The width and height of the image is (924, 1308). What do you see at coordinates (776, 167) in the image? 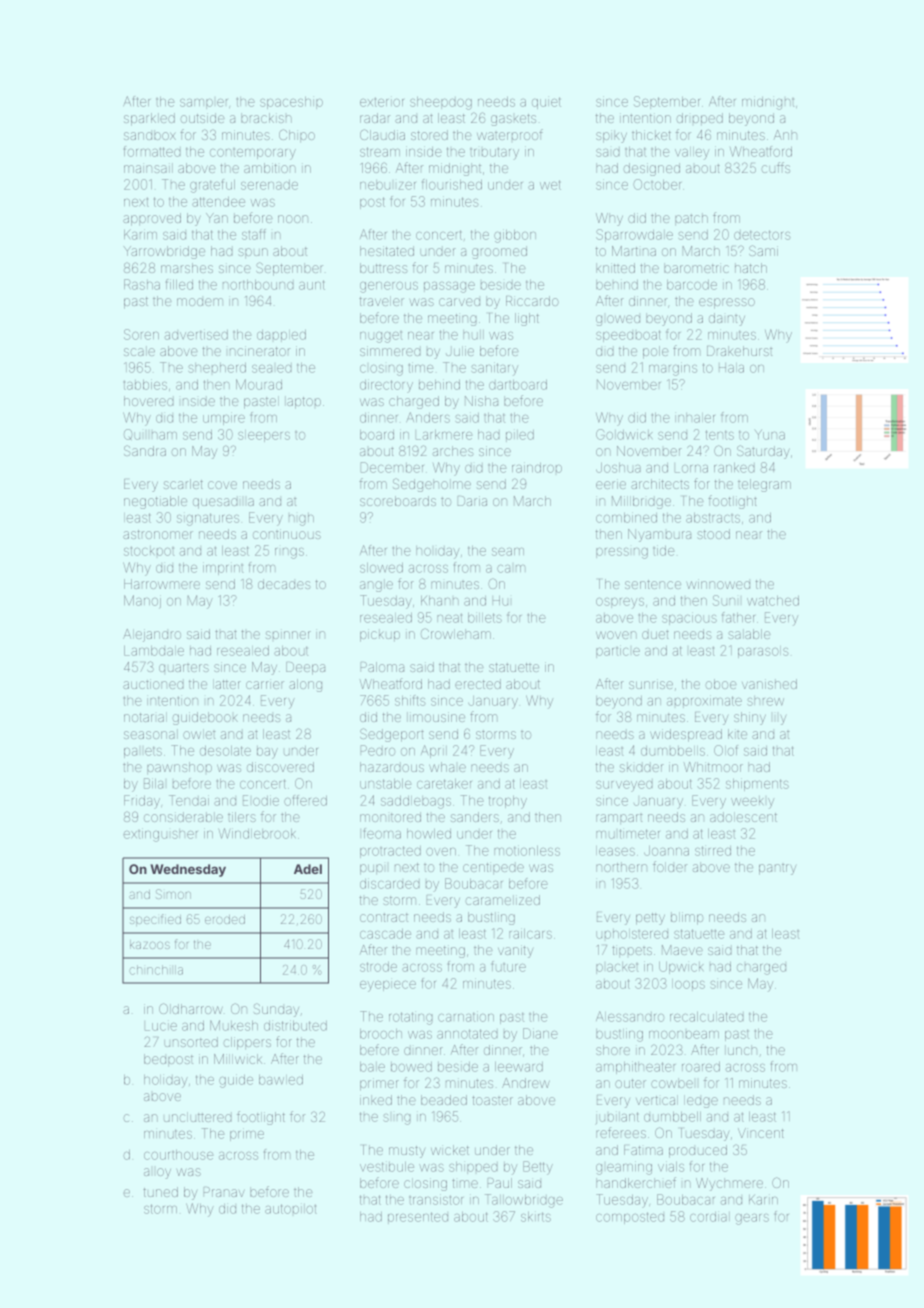
I see `cuffs` at bounding box center [776, 167].
